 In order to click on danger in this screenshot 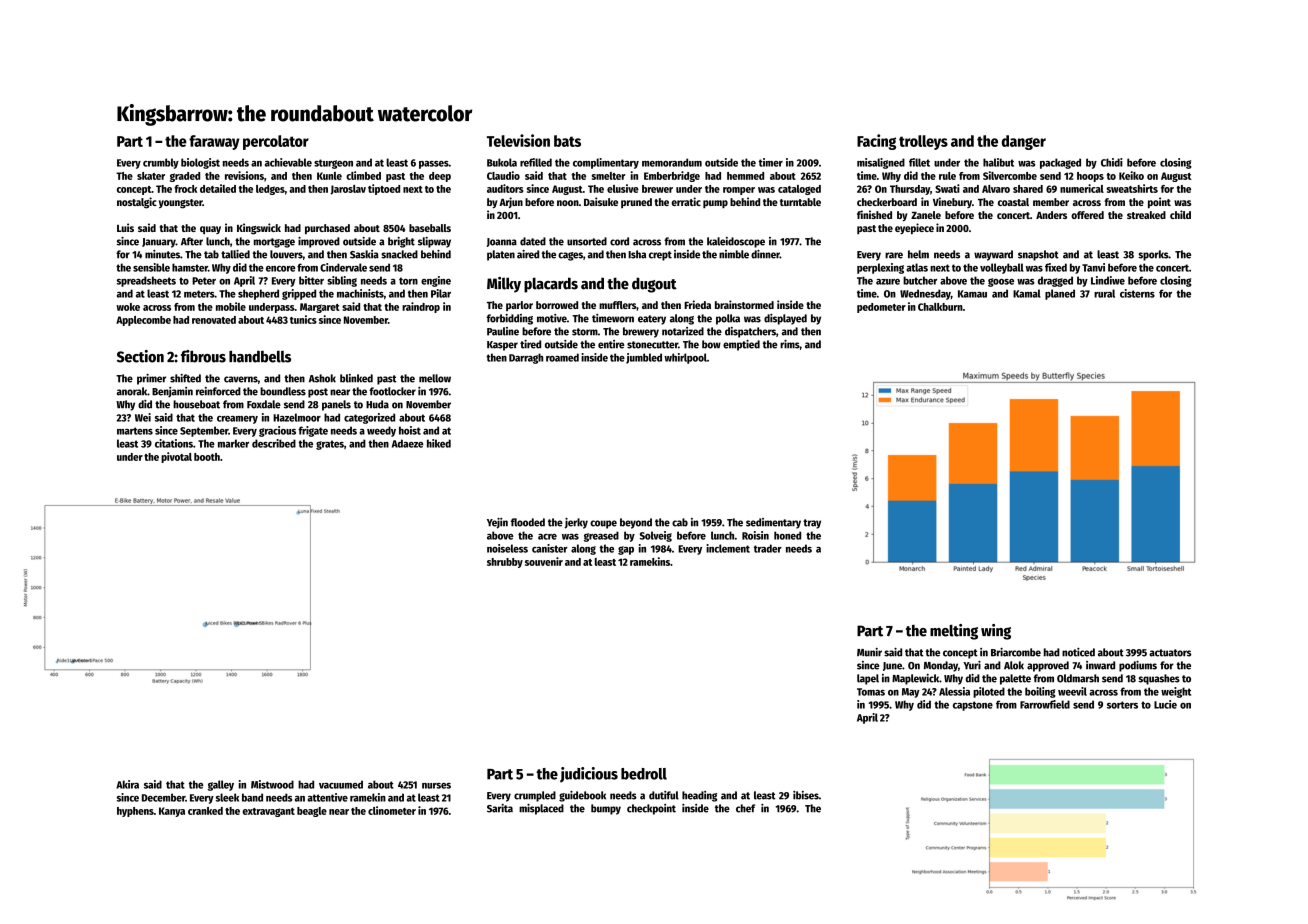, I will do `click(1024, 142)`.
